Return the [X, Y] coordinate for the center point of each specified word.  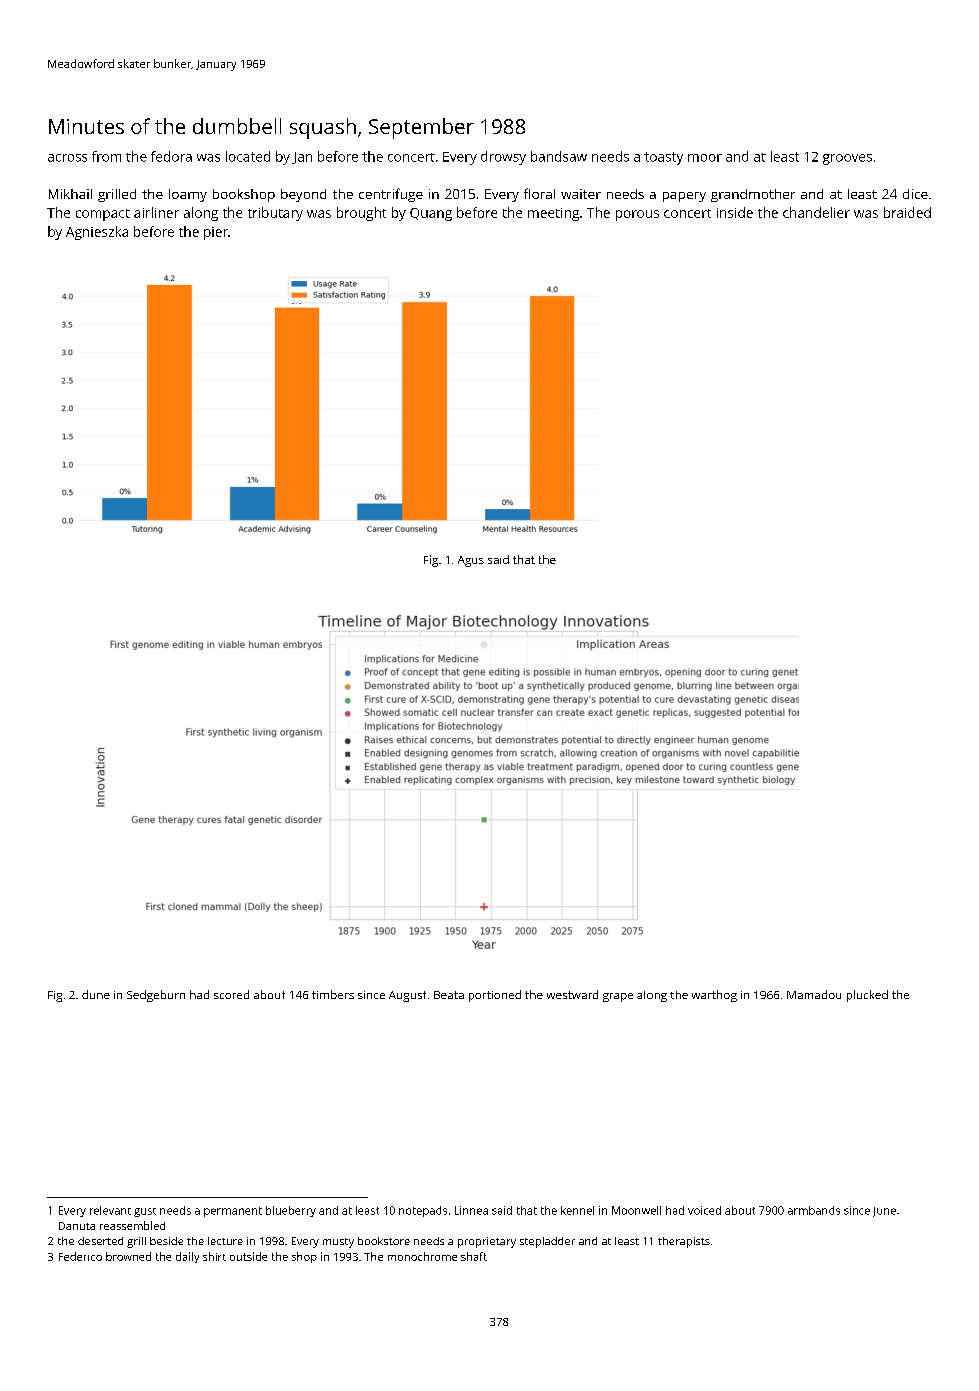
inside [735, 212]
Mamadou [814, 994]
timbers [333, 994]
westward [572, 994]
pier [216, 233]
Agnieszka [97, 233]
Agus [471, 561]
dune [96, 994]
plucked [867, 996]
